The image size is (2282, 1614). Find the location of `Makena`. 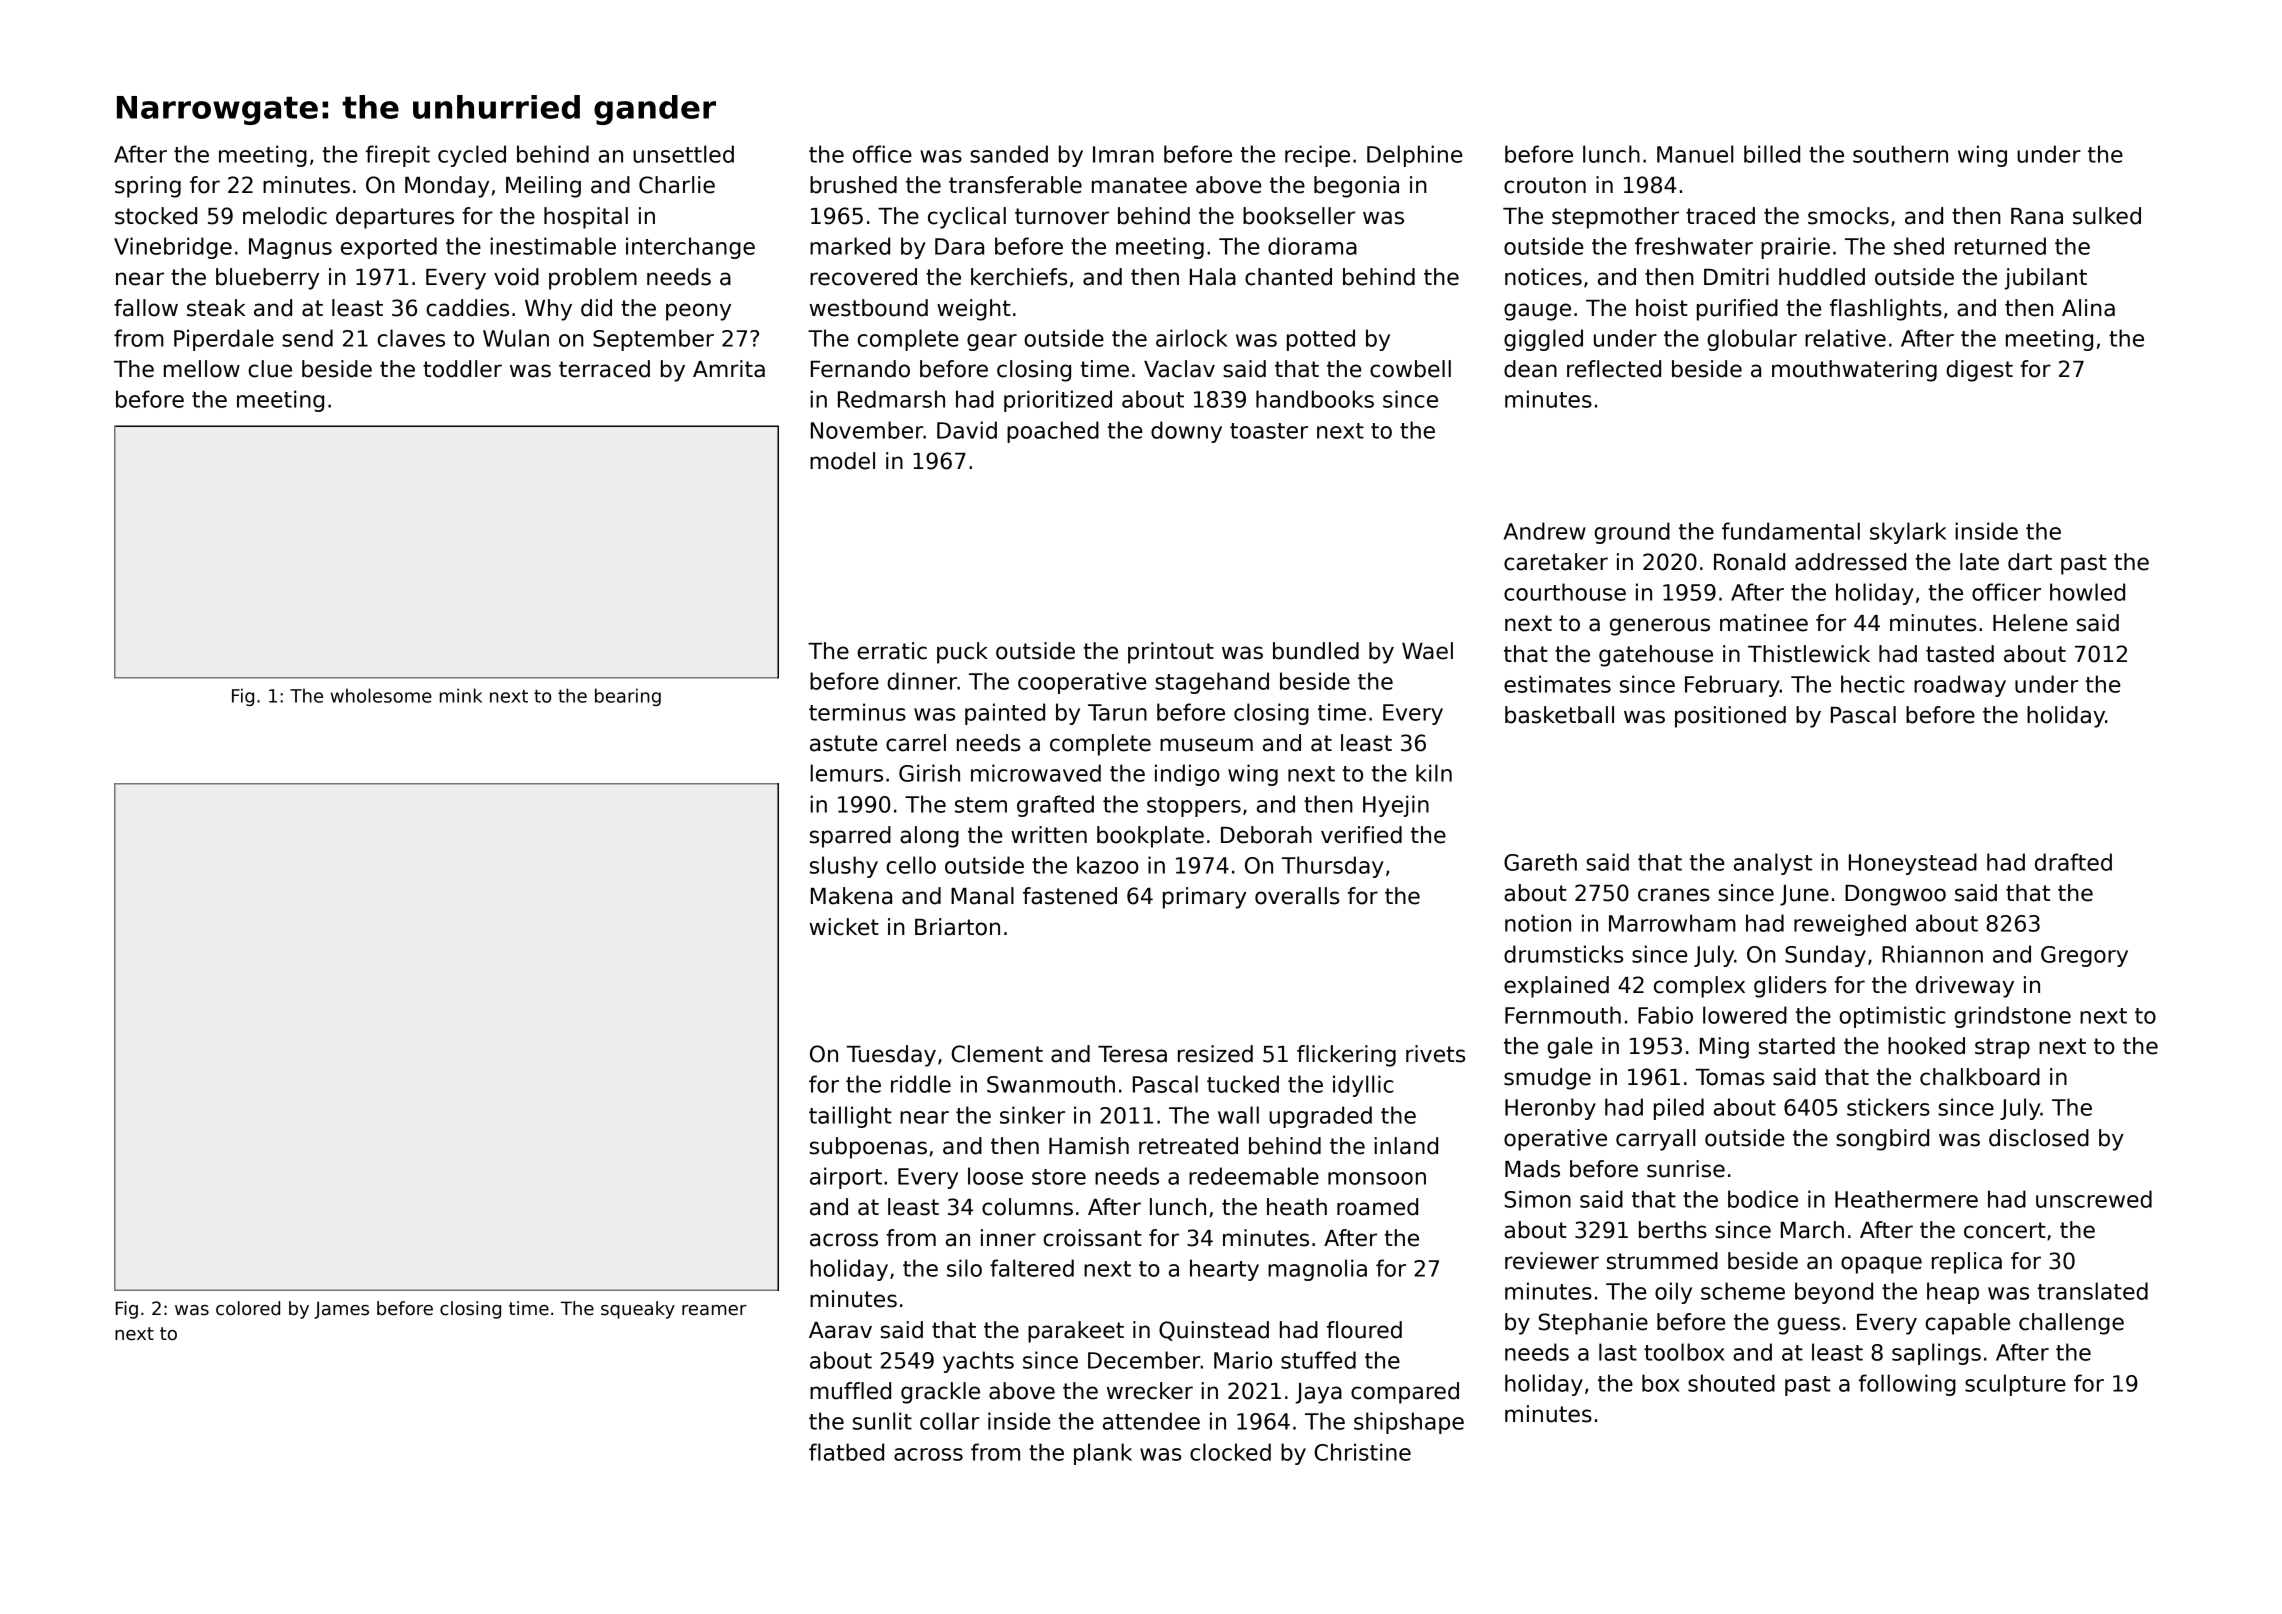

Makena is located at coordinates (851, 896).
